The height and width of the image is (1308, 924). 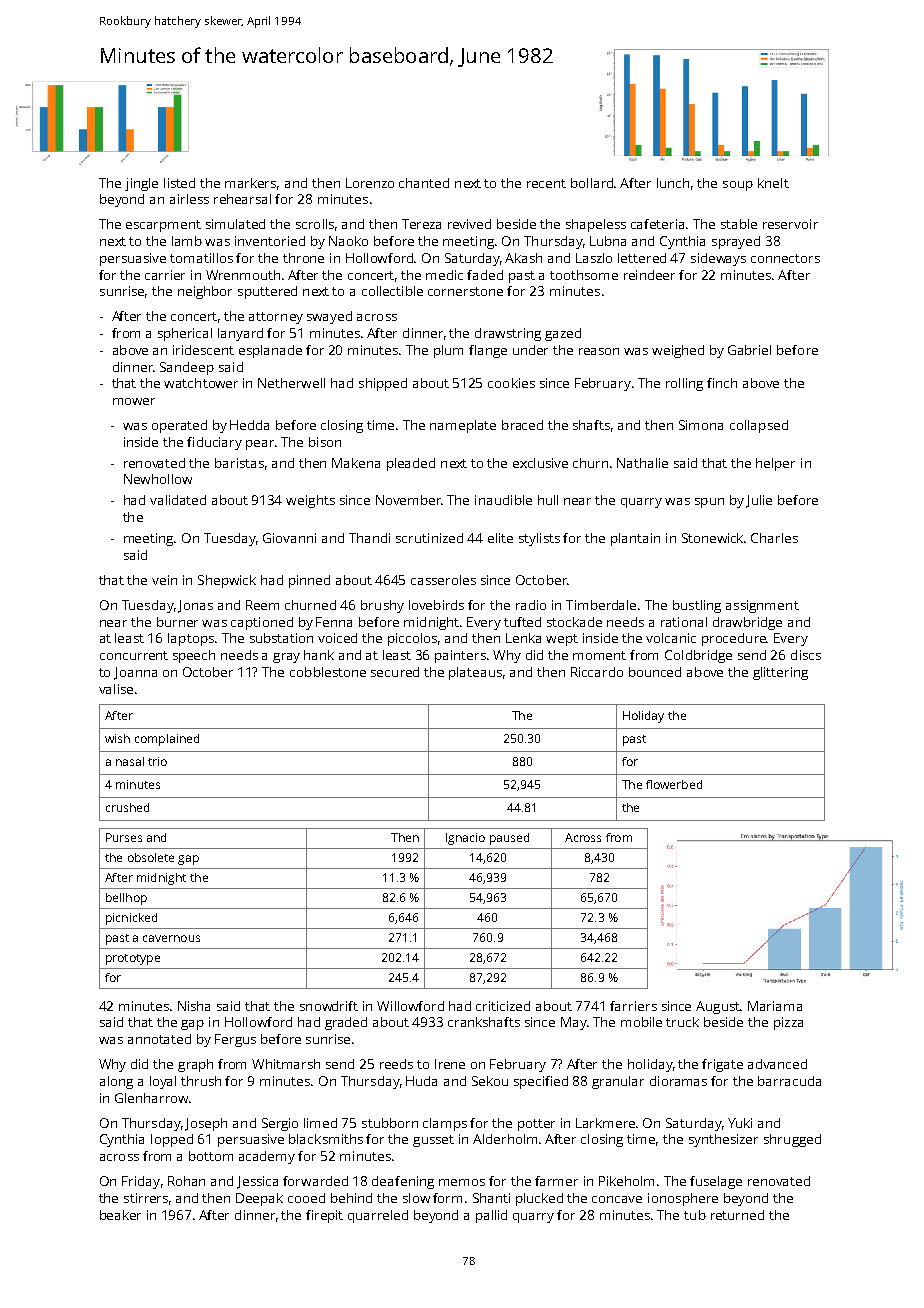 I want to click on Sandeep, so click(x=187, y=368).
